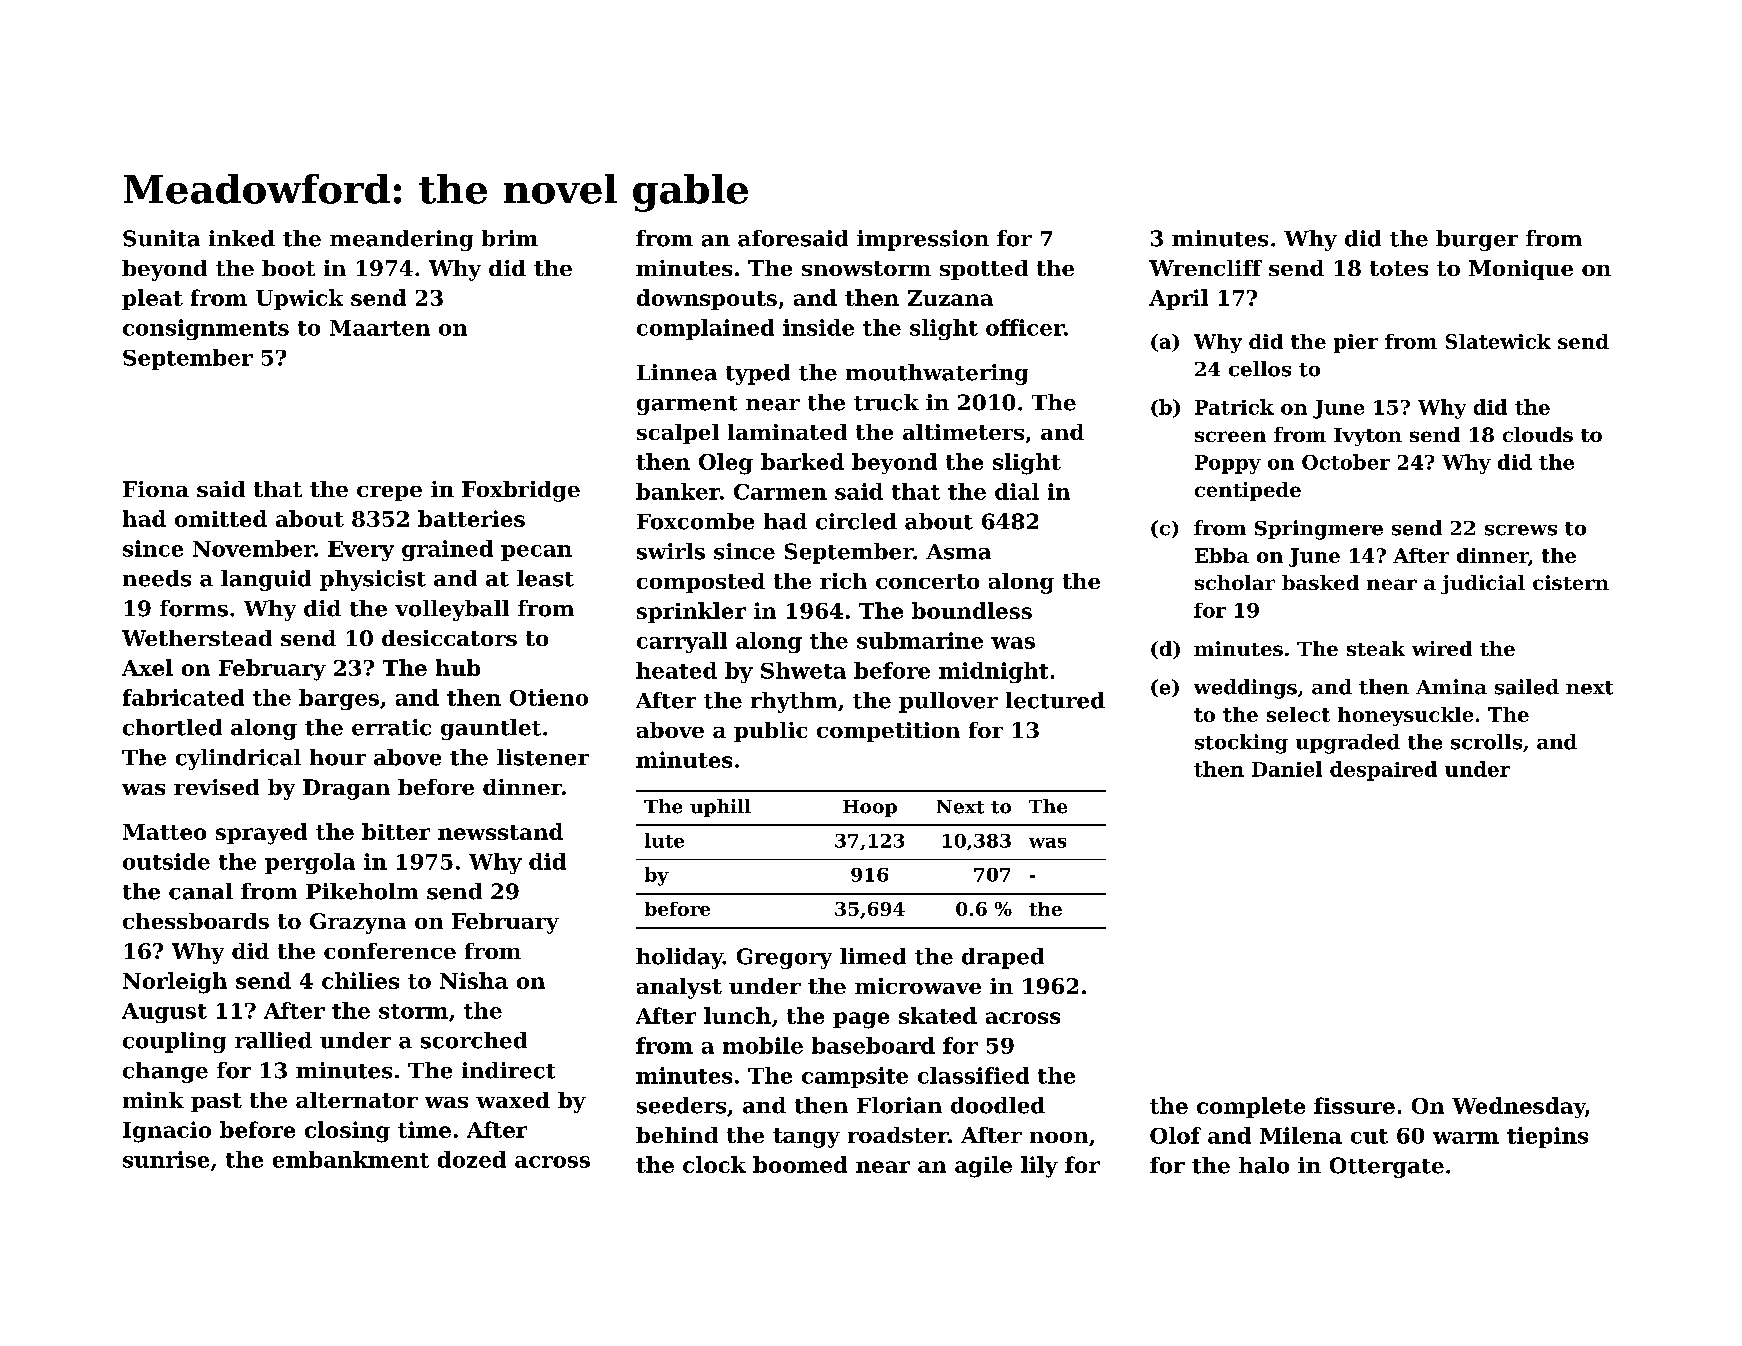 The image size is (1742, 1346). What do you see at coordinates (1039, 1167) in the image?
I see `lily` at bounding box center [1039, 1167].
